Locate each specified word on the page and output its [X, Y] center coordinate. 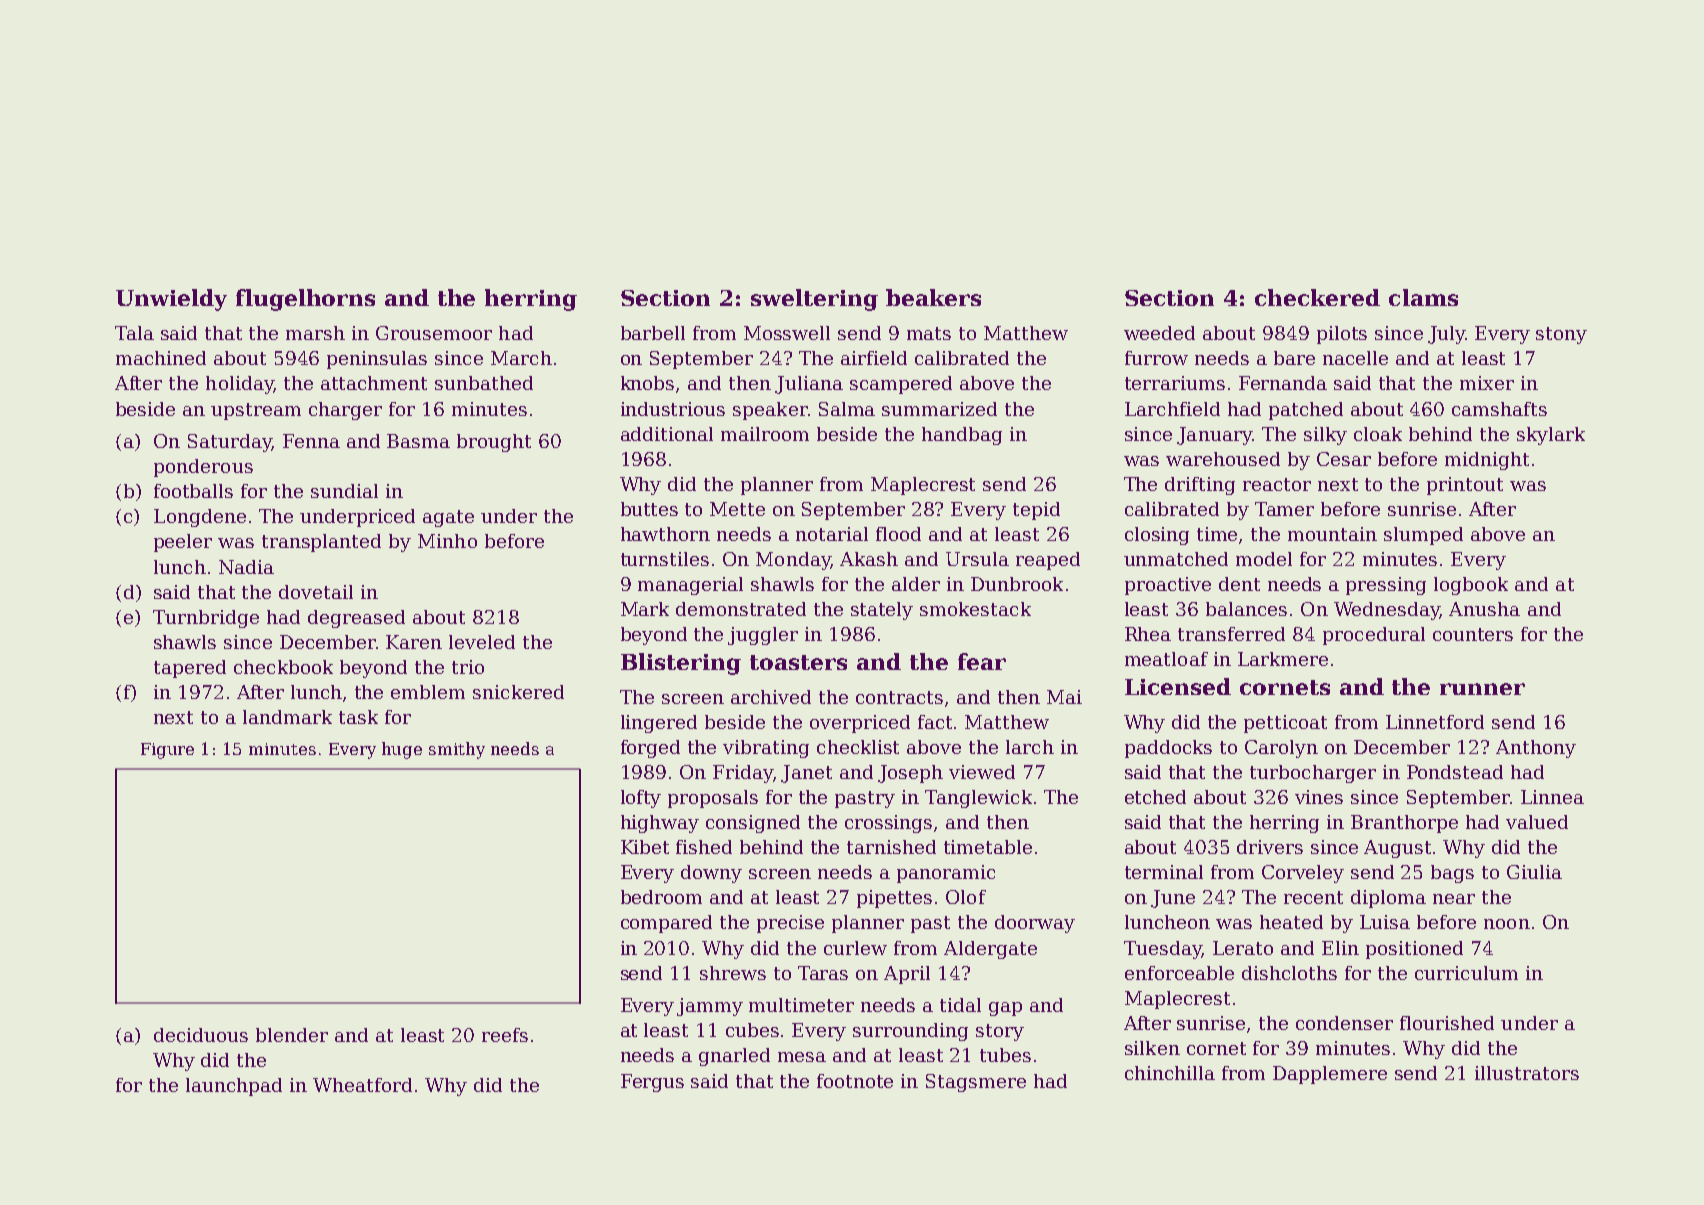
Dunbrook [1017, 584]
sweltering [814, 300]
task [358, 717]
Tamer [1284, 509]
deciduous [201, 1035]
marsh [315, 333]
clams [1423, 297]
